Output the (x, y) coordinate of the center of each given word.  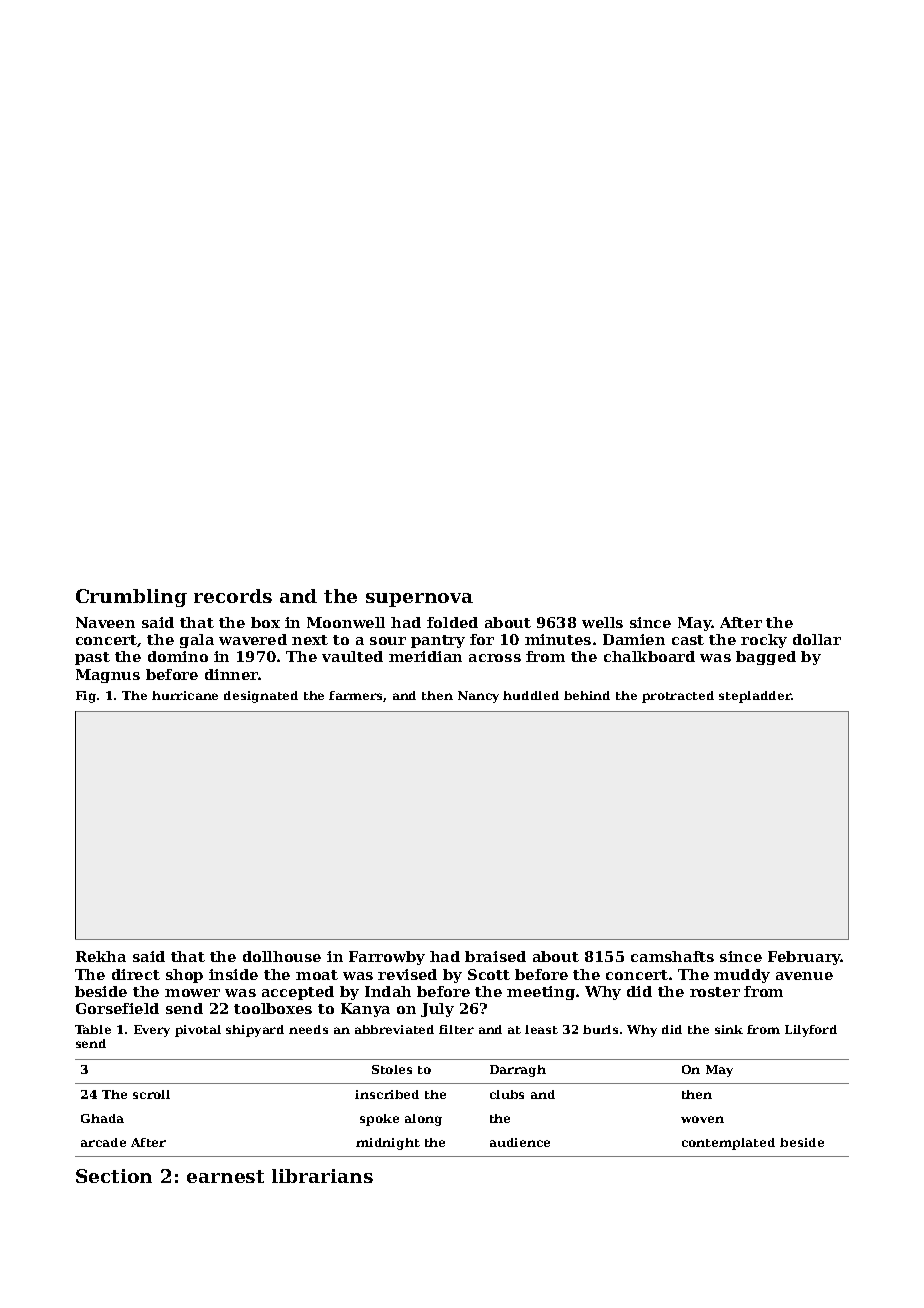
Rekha (101, 956)
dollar (817, 639)
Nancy (478, 697)
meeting (541, 993)
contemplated (728, 1144)
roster (715, 992)
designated (261, 697)
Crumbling (131, 598)
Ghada (102, 1118)
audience (520, 1142)
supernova (419, 600)
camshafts (672, 956)
